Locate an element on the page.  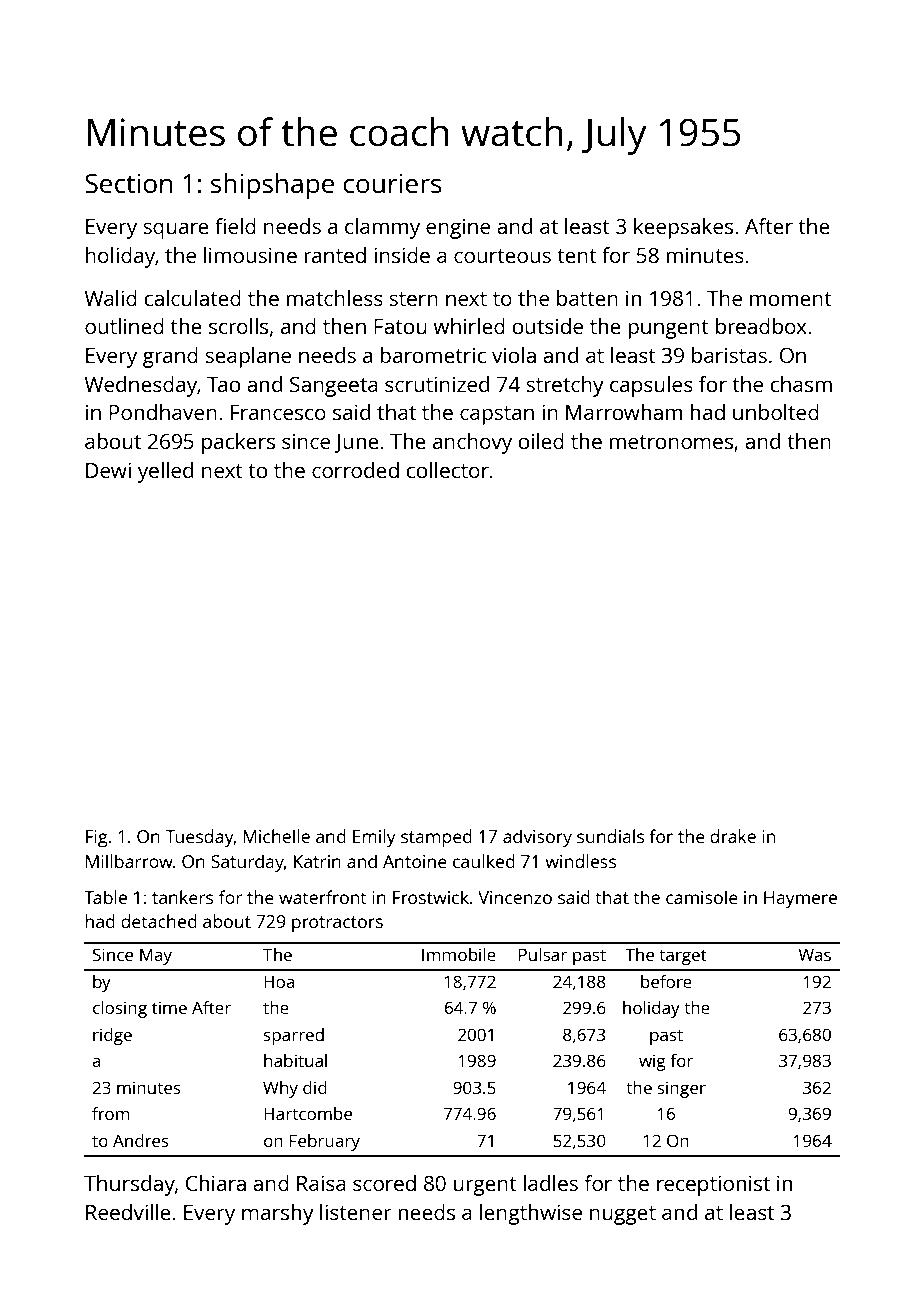
outside is located at coordinates (547, 326).
